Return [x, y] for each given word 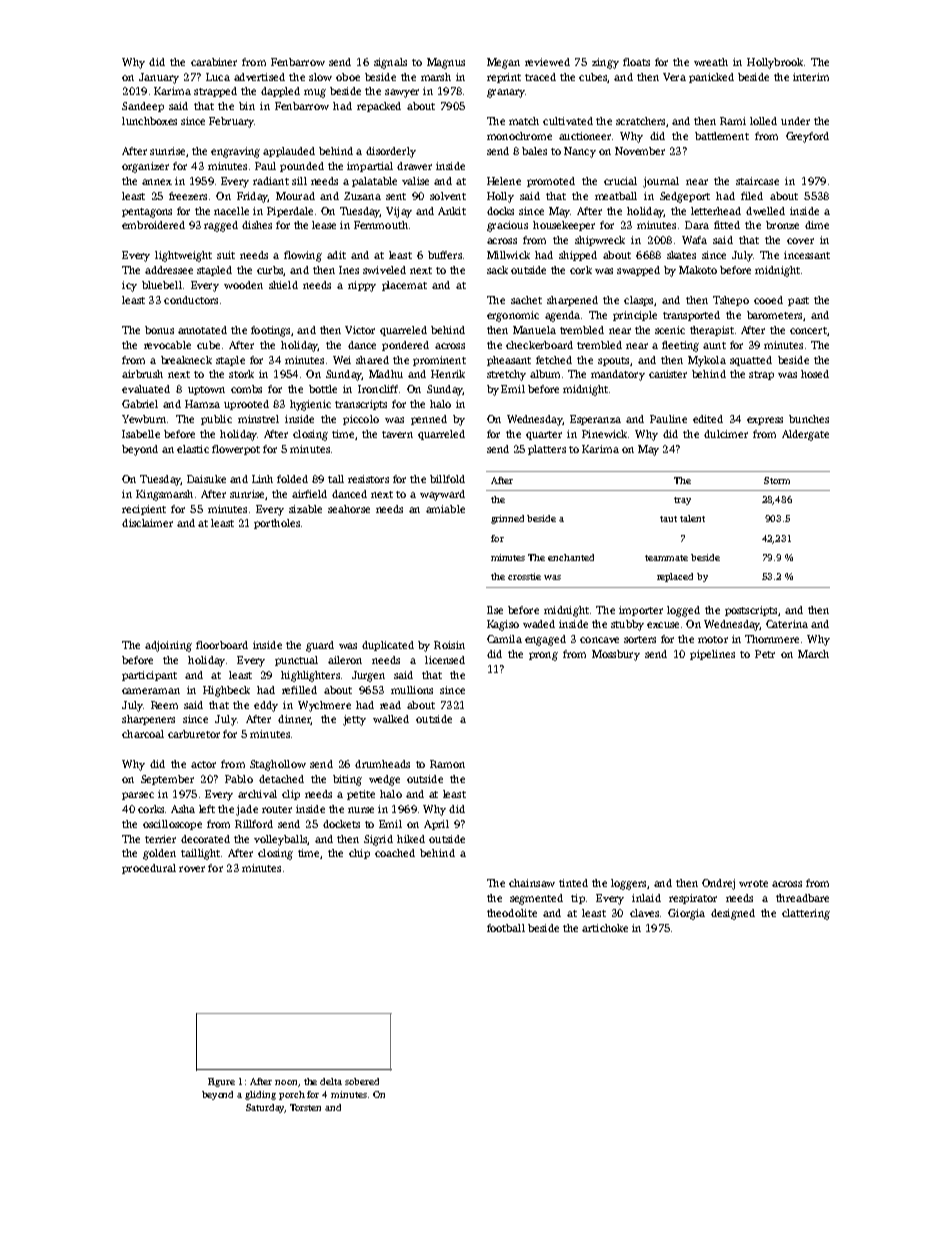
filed [752, 196]
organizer [145, 167]
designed [733, 914]
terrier [160, 839]
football [506, 928]
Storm [777, 480]
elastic [193, 449]
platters [547, 450]
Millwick [508, 255]
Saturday [265, 1108]
